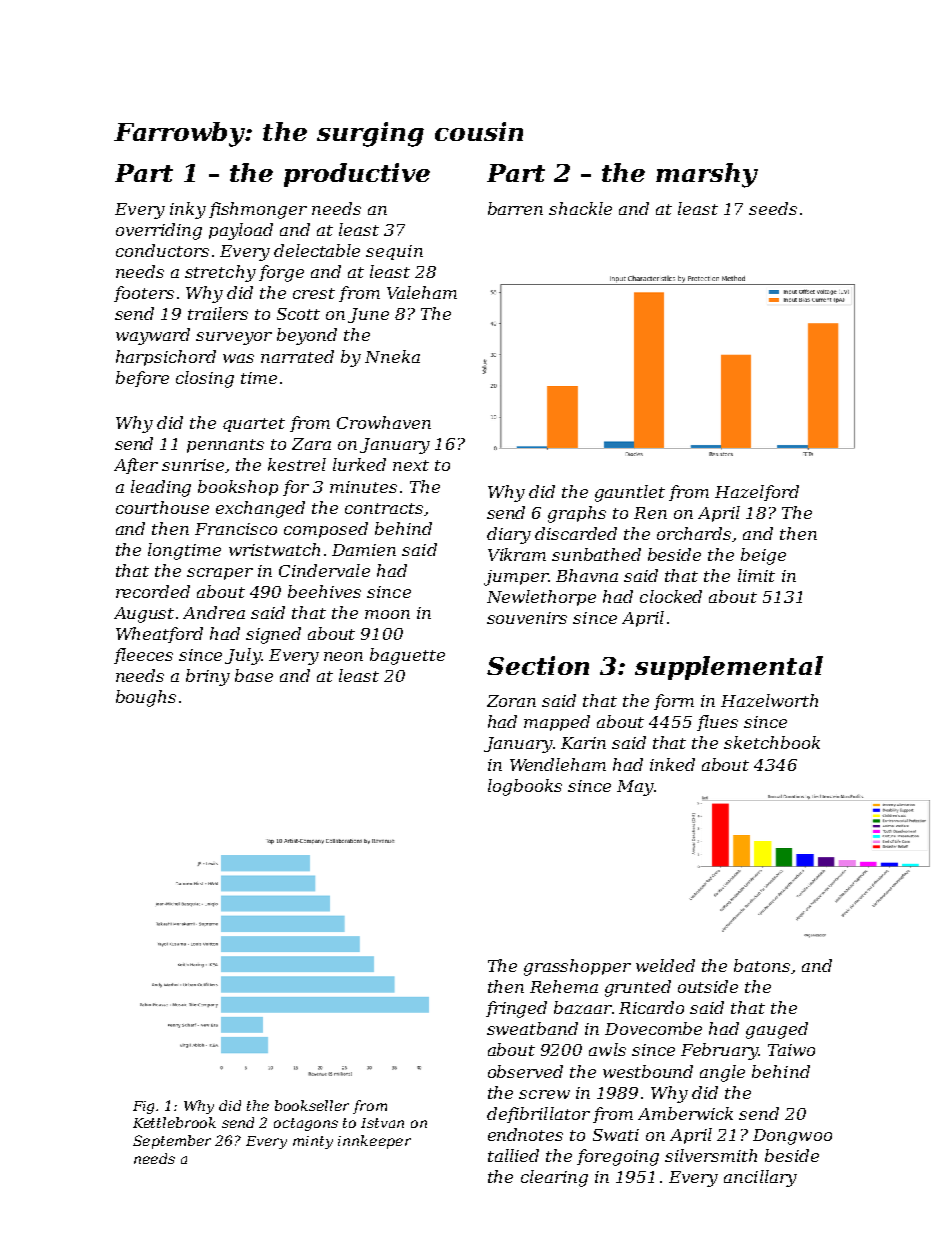  What do you see at coordinates (384, 508) in the screenshot?
I see `contracts` at bounding box center [384, 508].
